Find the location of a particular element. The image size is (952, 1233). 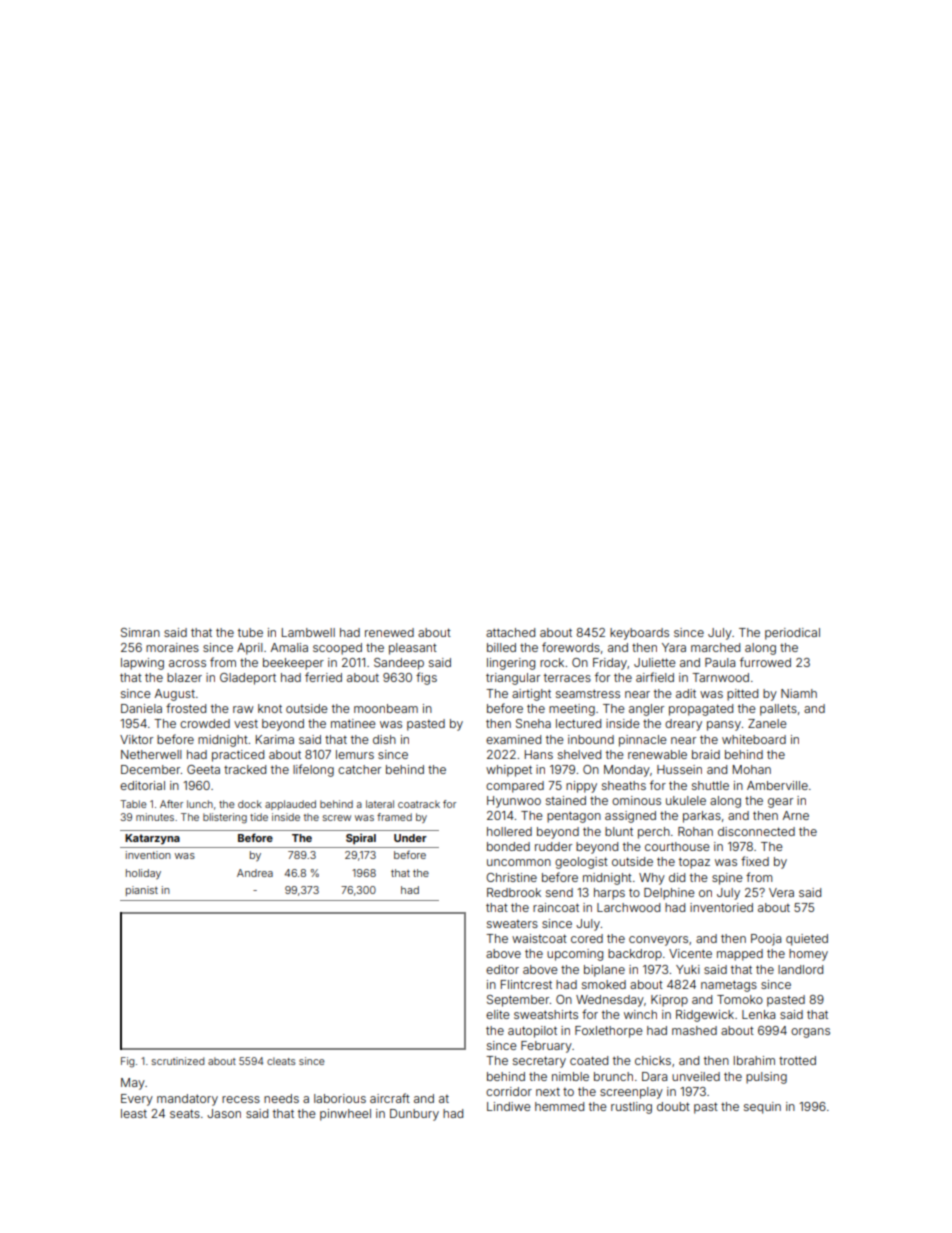

pianist is located at coordinates (142, 891).
